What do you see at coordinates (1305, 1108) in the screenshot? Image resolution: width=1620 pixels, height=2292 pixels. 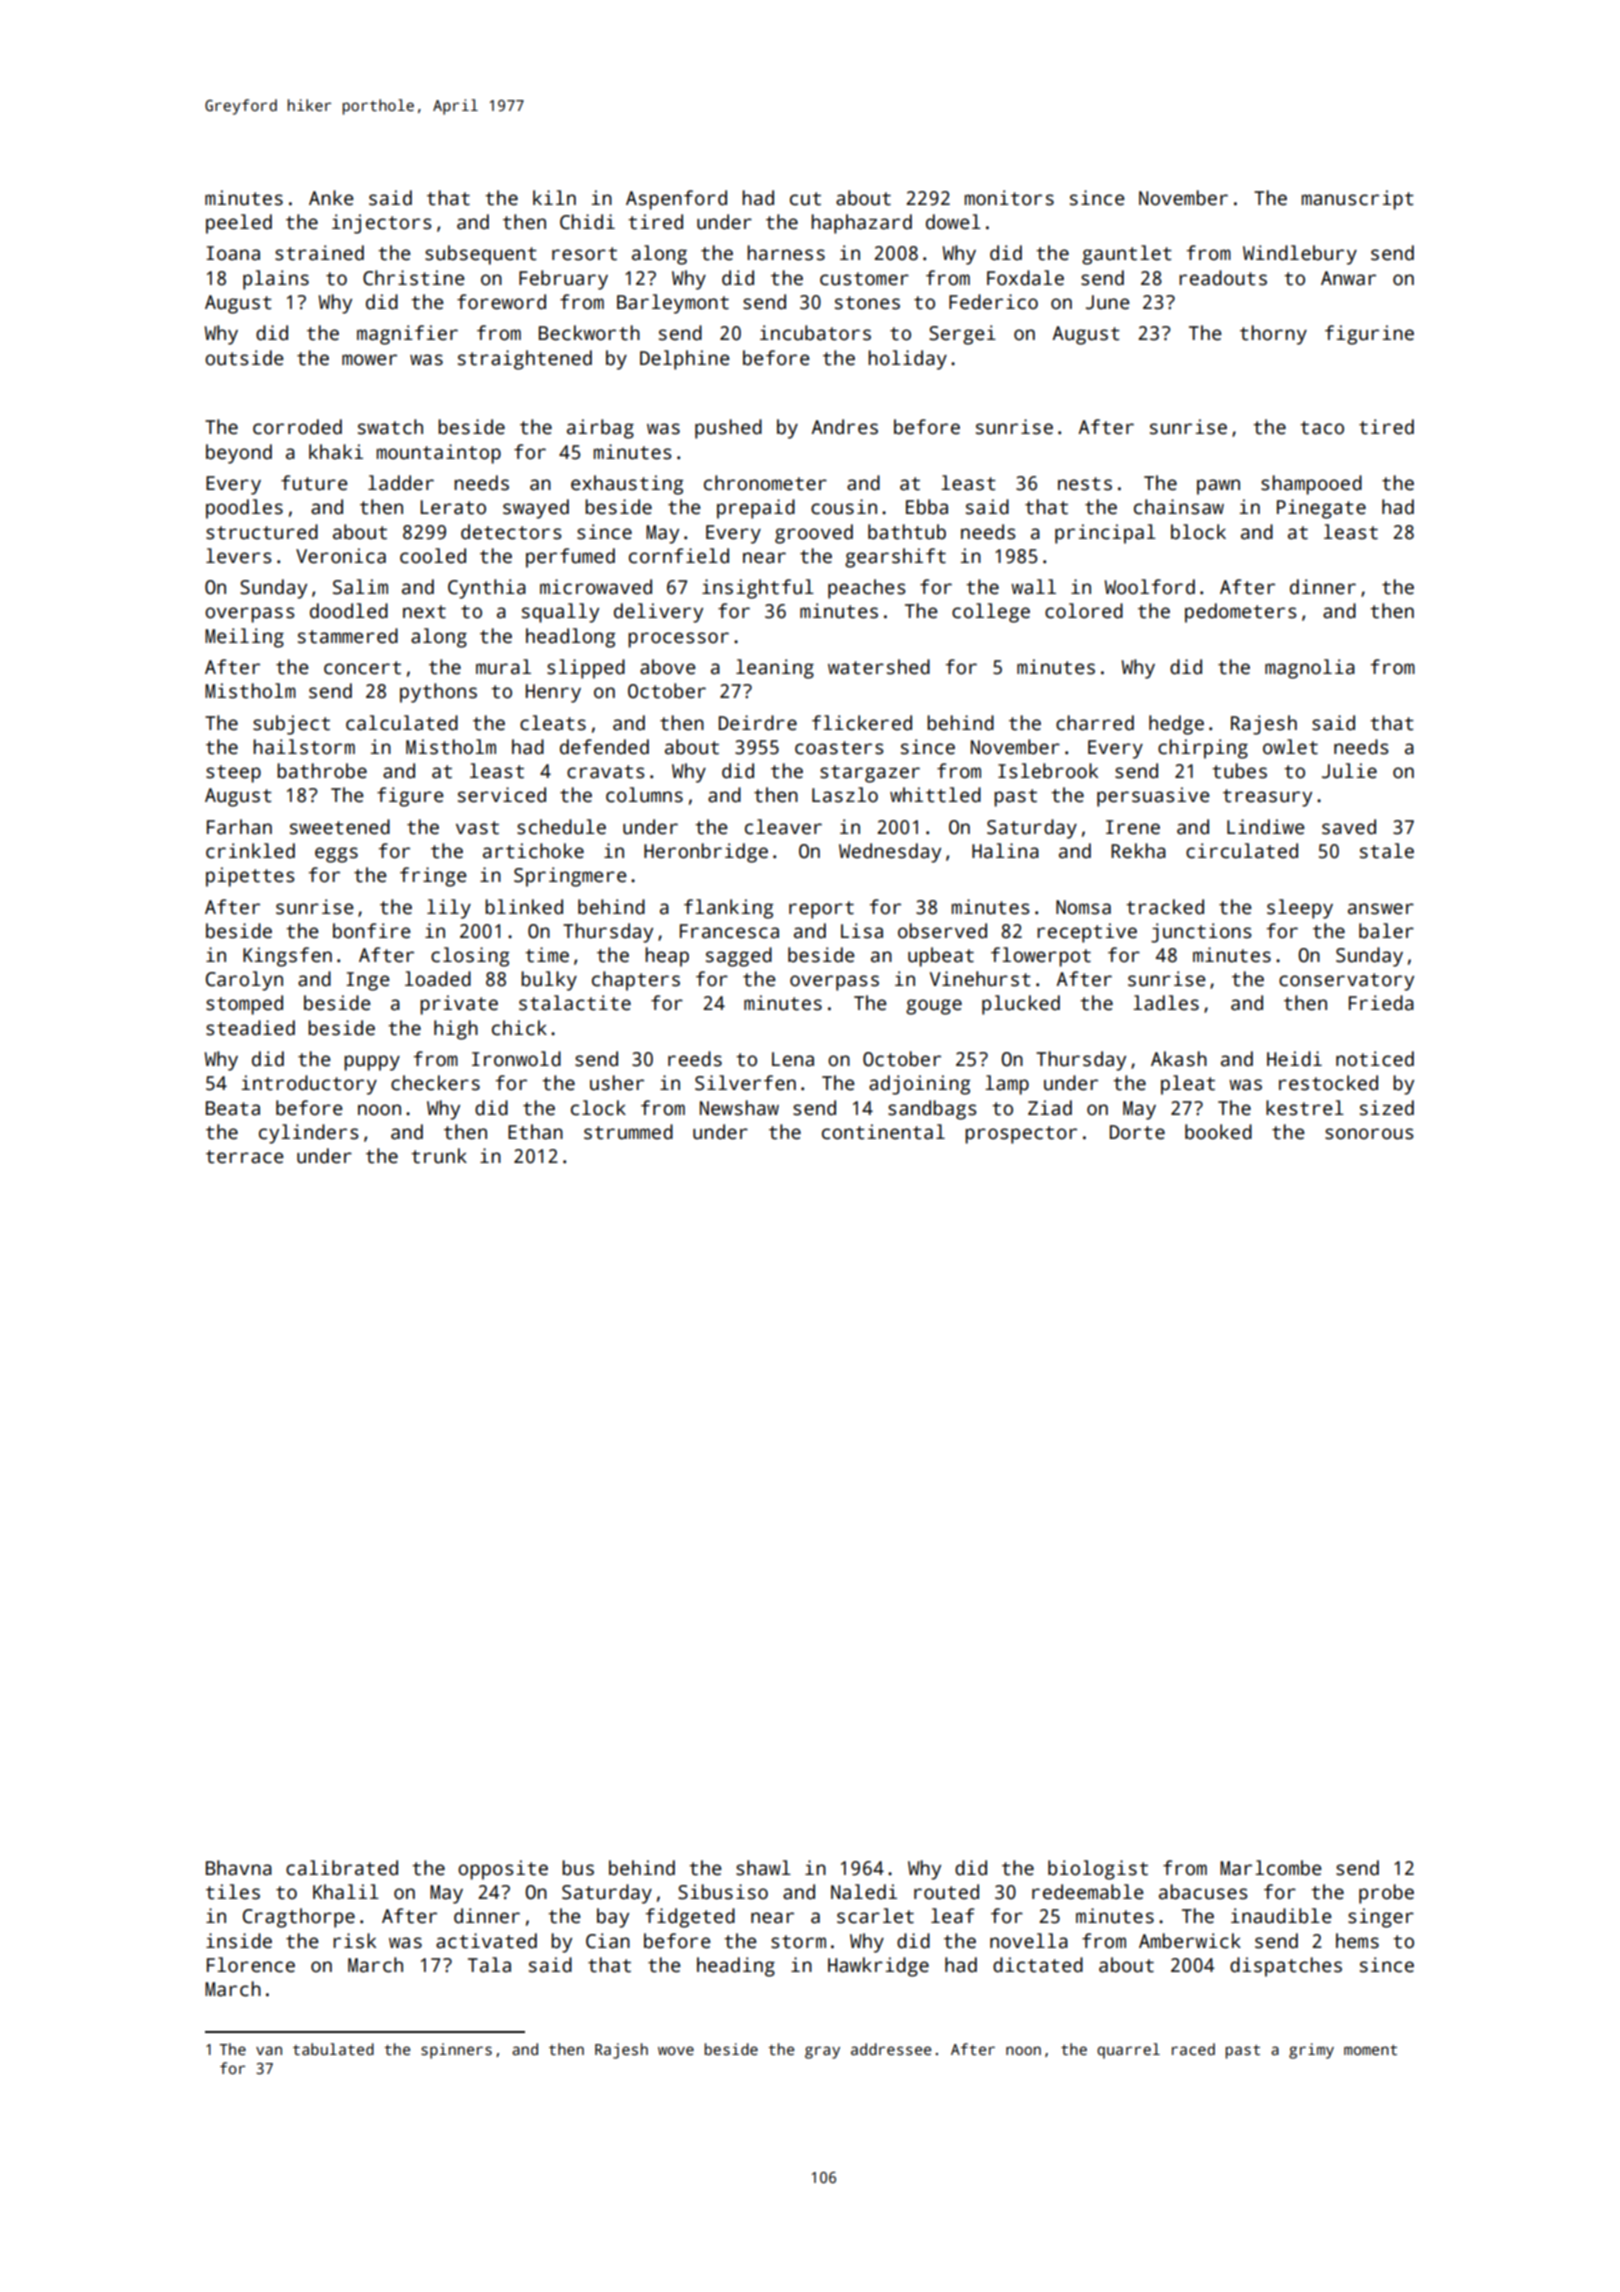 I see `kestrel` at bounding box center [1305, 1108].
